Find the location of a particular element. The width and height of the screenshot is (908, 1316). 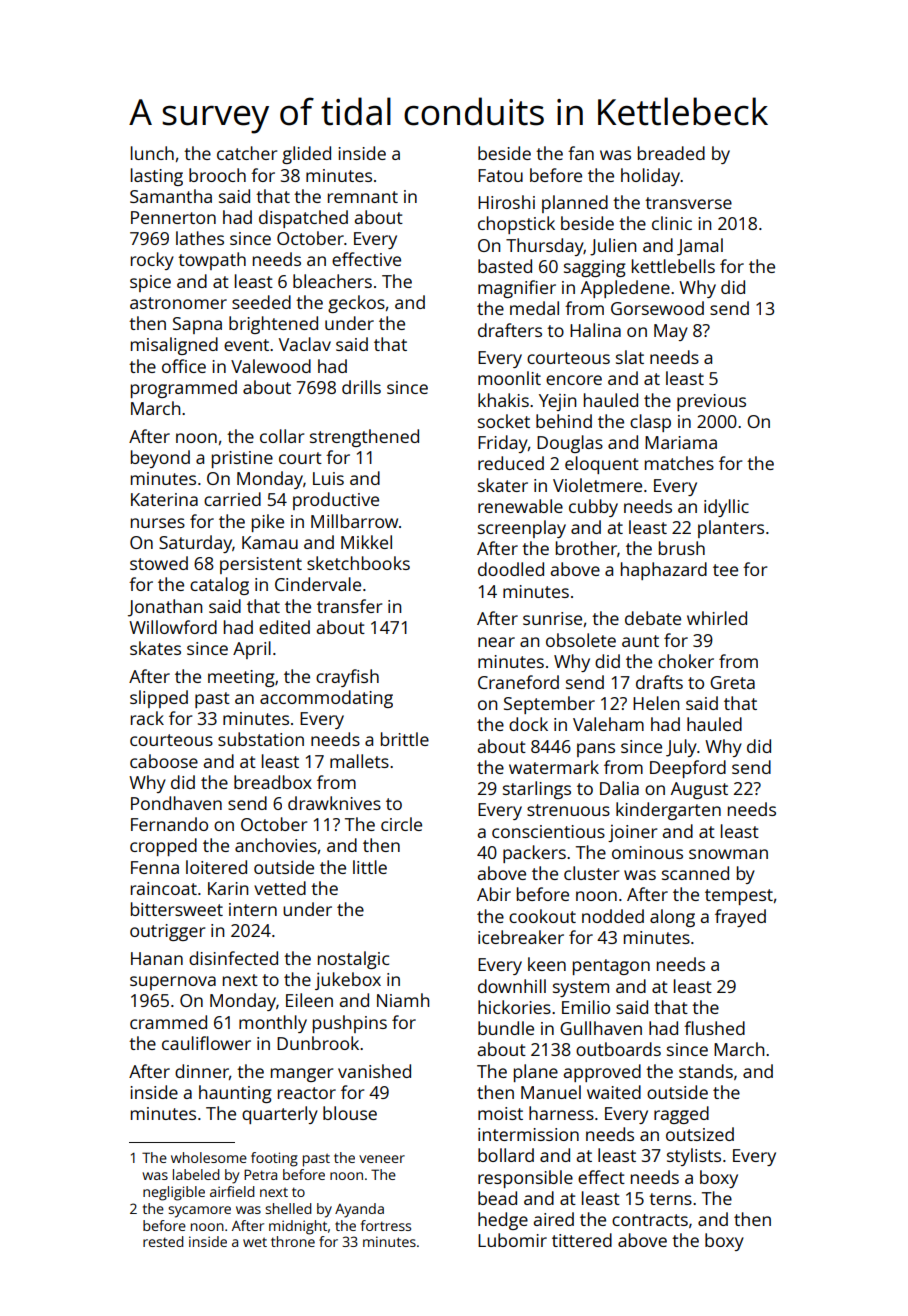

Manuel is located at coordinates (551, 1092).
